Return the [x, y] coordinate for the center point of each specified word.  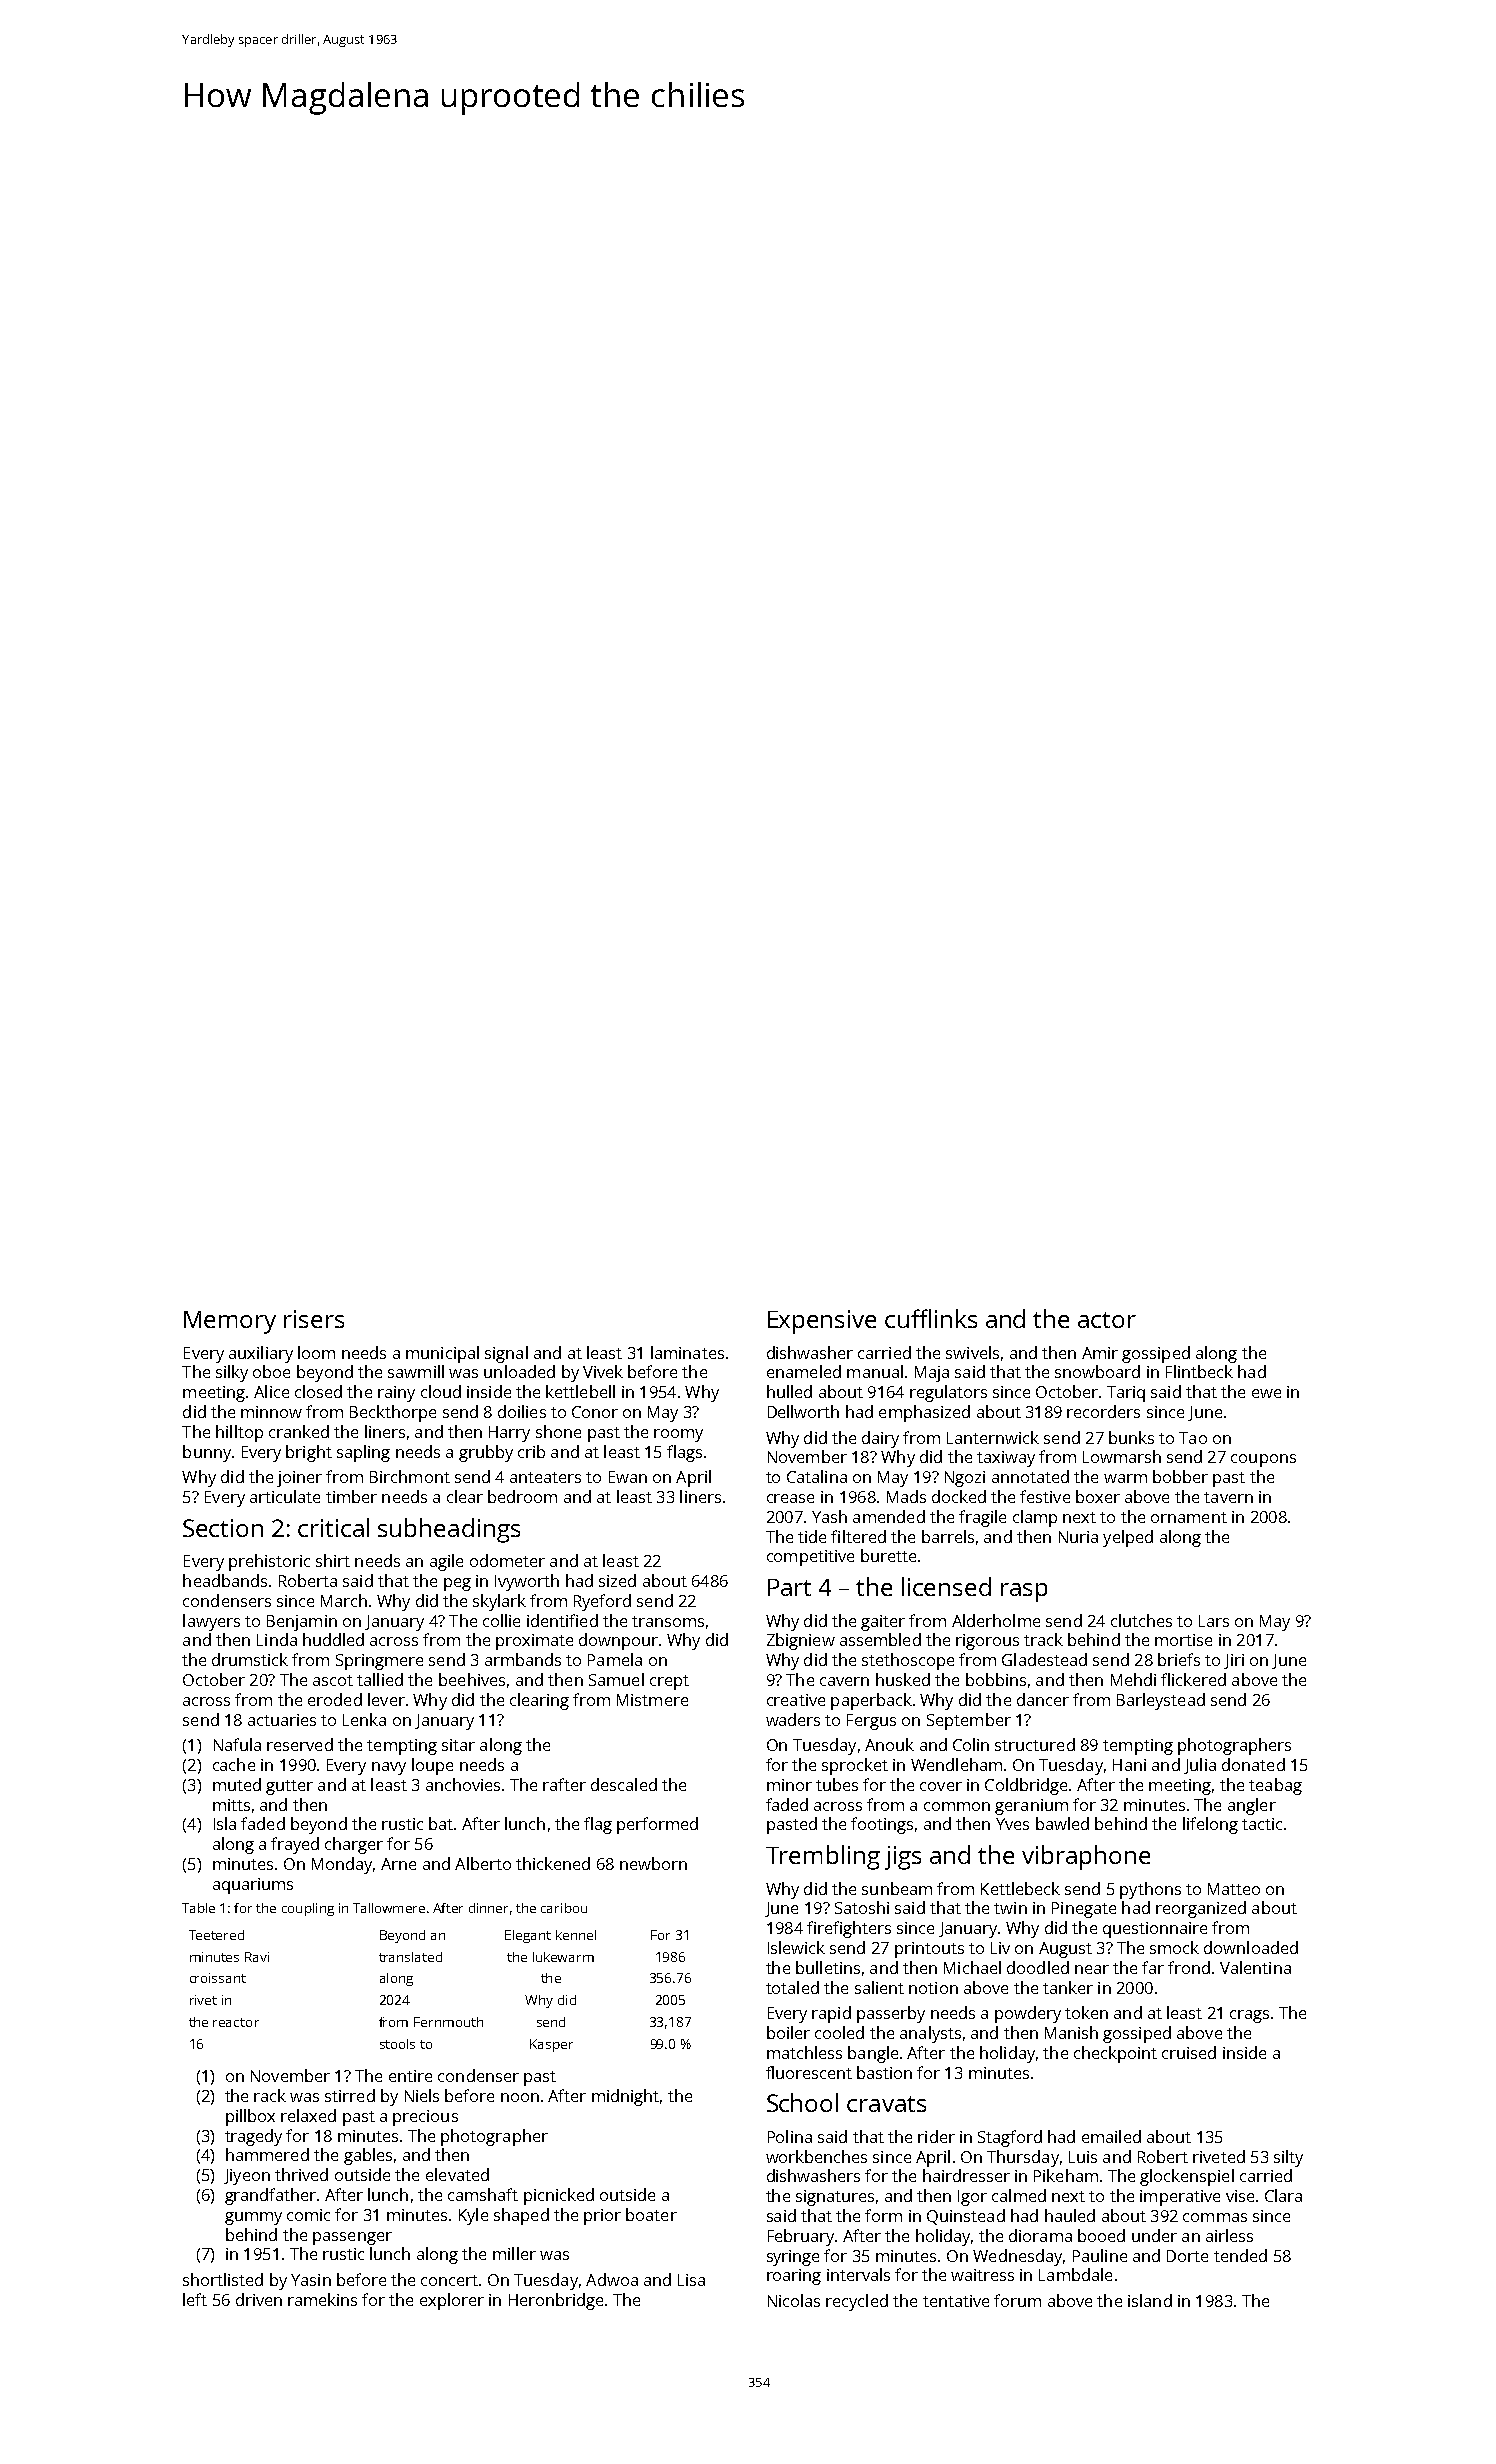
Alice [271, 1391]
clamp [1035, 1518]
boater [651, 2214]
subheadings [449, 1530]
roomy [678, 1435]
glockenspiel [1187, 2177]
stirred [350, 2095]
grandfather [270, 2196]
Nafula [237, 1744]
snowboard [1097, 1371]
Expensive [822, 1322]
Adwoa [612, 2279]
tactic [1262, 1824]
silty [1288, 2158]
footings [882, 1825]
